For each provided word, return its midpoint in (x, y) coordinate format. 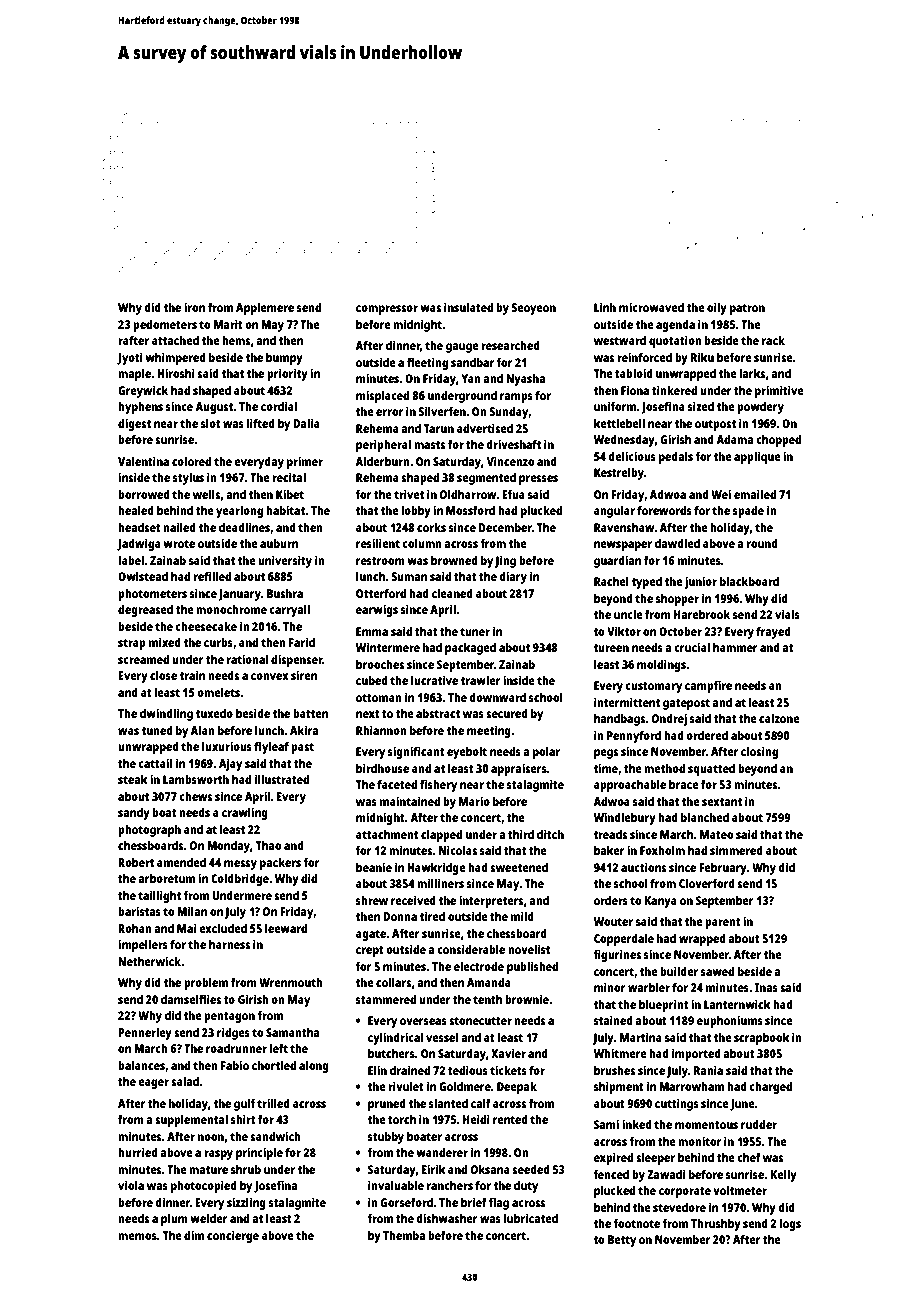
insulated (468, 307)
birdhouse (382, 768)
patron (747, 309)
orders (611, 900)
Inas (766, 987)
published (532, 967)
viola (131, 1185)
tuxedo (214, 713)
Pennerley (145, 1034)
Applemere (265, 309)
